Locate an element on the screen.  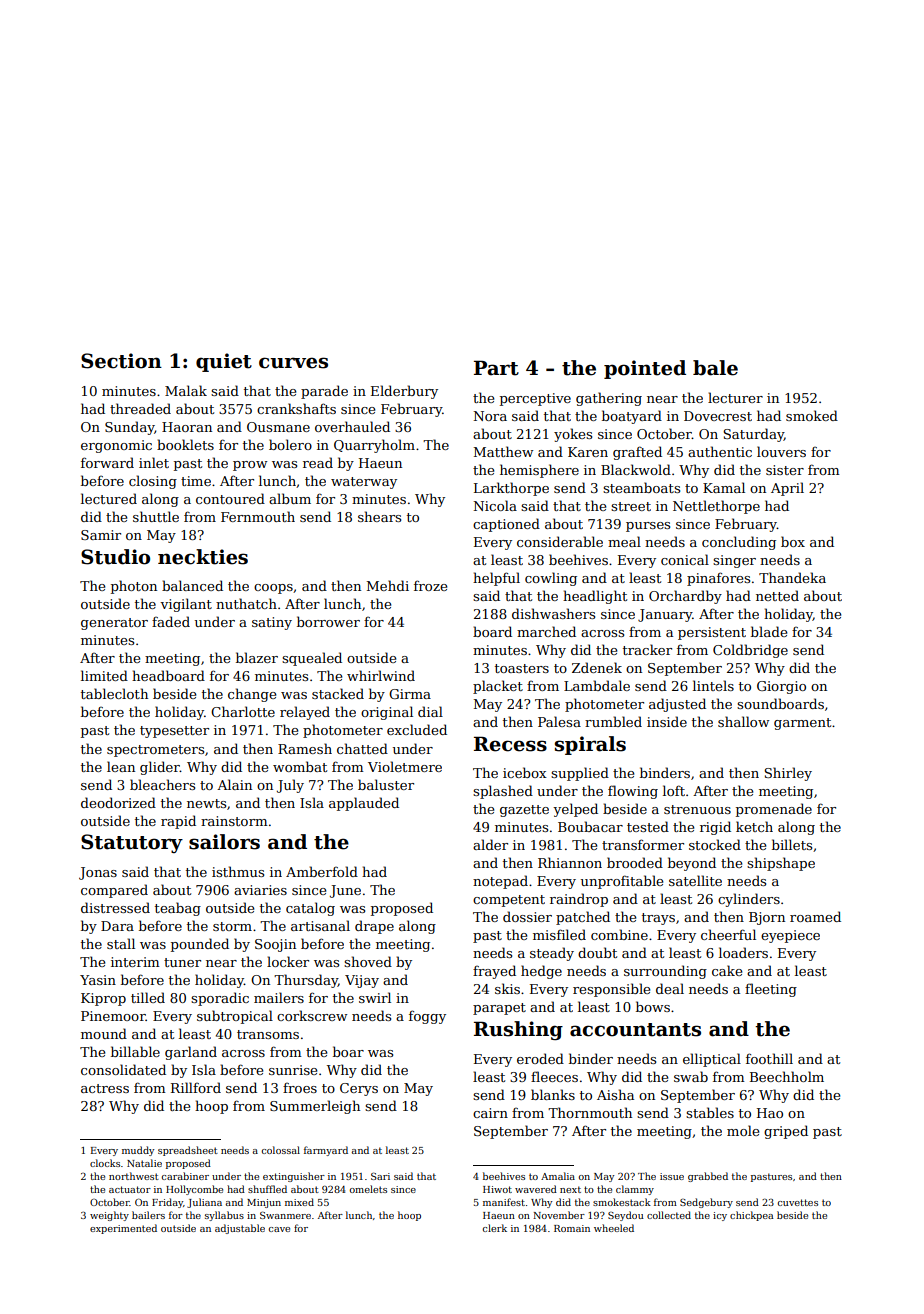
Rhiannon is located at coordinates (570, 862).
